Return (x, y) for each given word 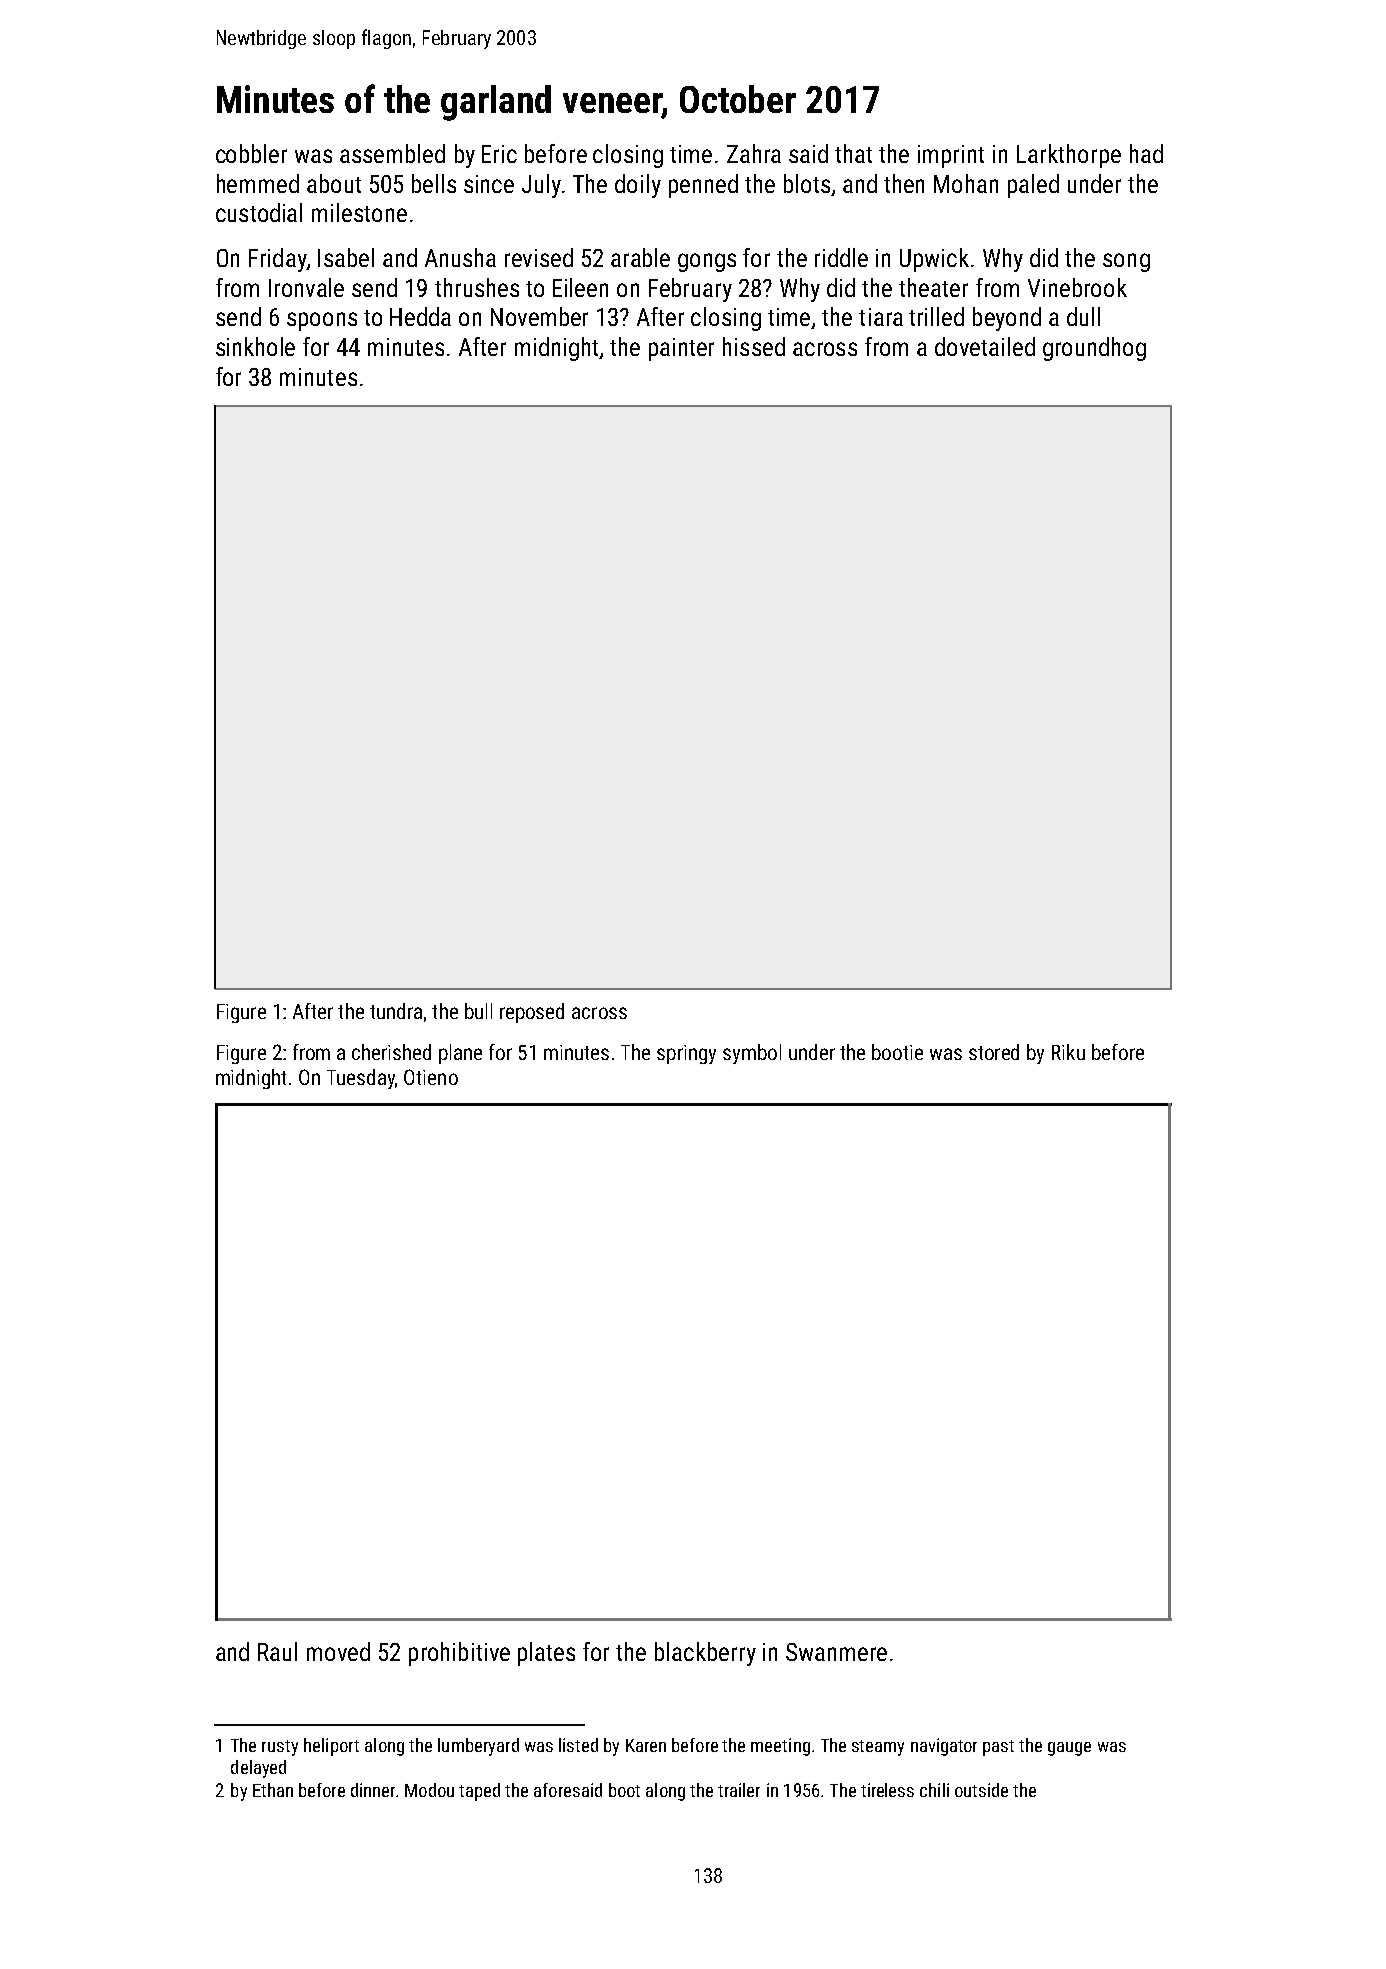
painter (681, 349)
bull (478, 1011)
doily (638, 186)
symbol (752, 1054)
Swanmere (836, 1652)
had (1146, 153)
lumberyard (478, 1747)
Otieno (431, 1077)
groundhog (1094, 349)
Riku (1068, 1052)
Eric (499, 154)
